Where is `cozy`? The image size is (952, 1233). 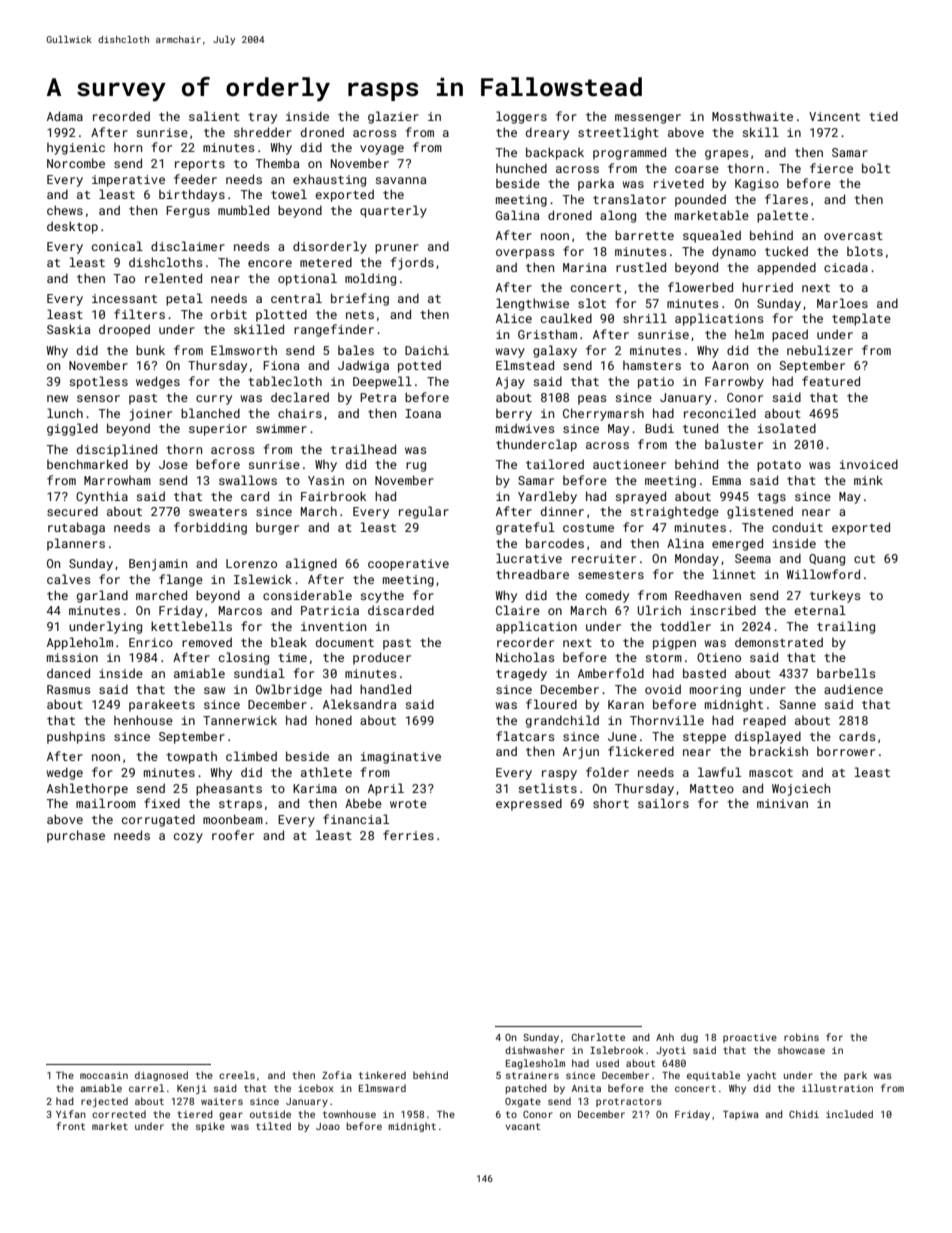
cozy is located at coordinates (188, 838).
